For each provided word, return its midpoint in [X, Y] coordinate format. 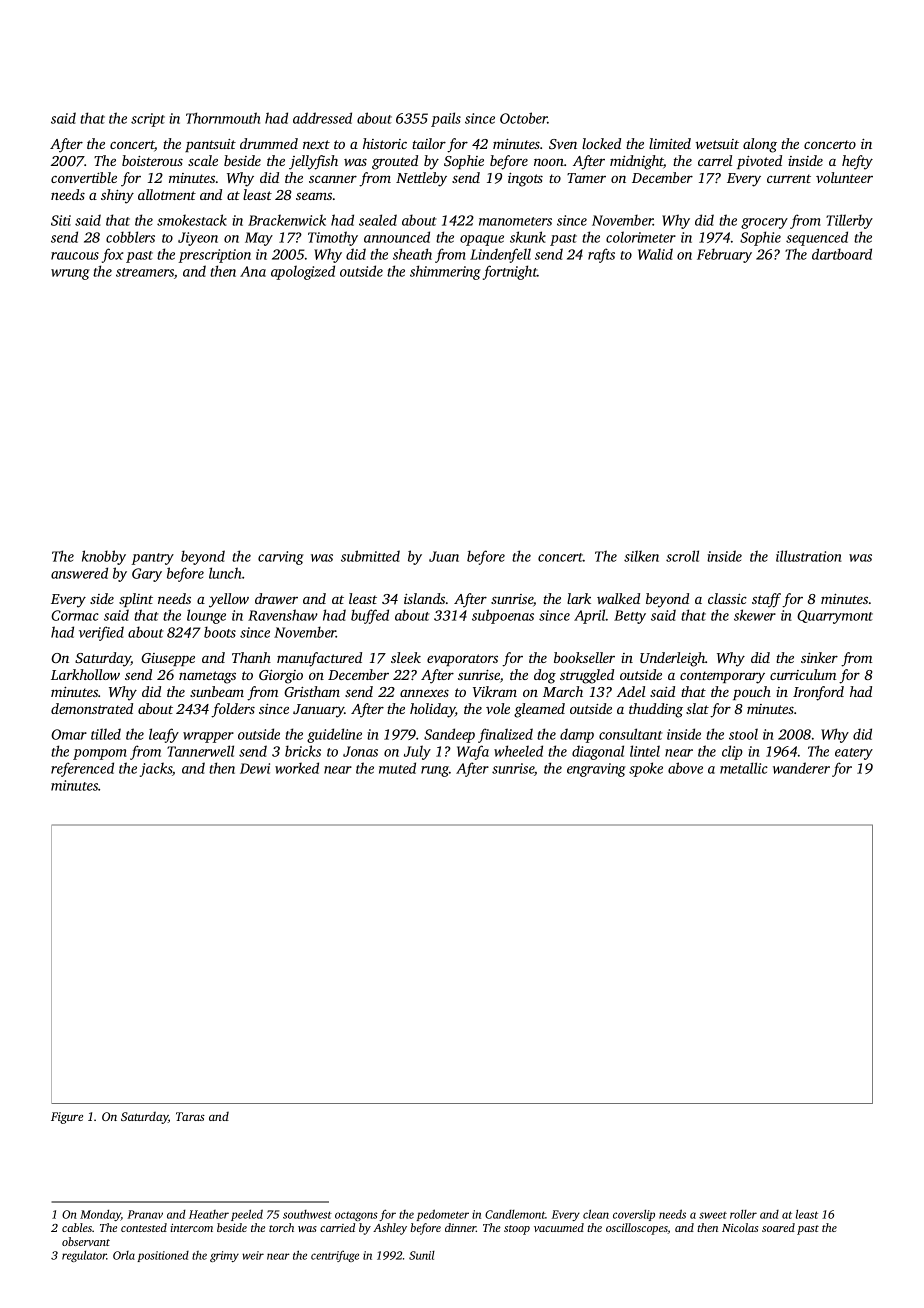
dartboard [842, 254]
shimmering [445, 272]
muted [397, 768]
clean [596, 1214]
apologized [303, 272]
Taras [190, 1116]
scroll [682, 556]
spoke [646, 769]
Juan [444, 556]
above [685, 768]
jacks [156, 769]
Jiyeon [198, 239]
